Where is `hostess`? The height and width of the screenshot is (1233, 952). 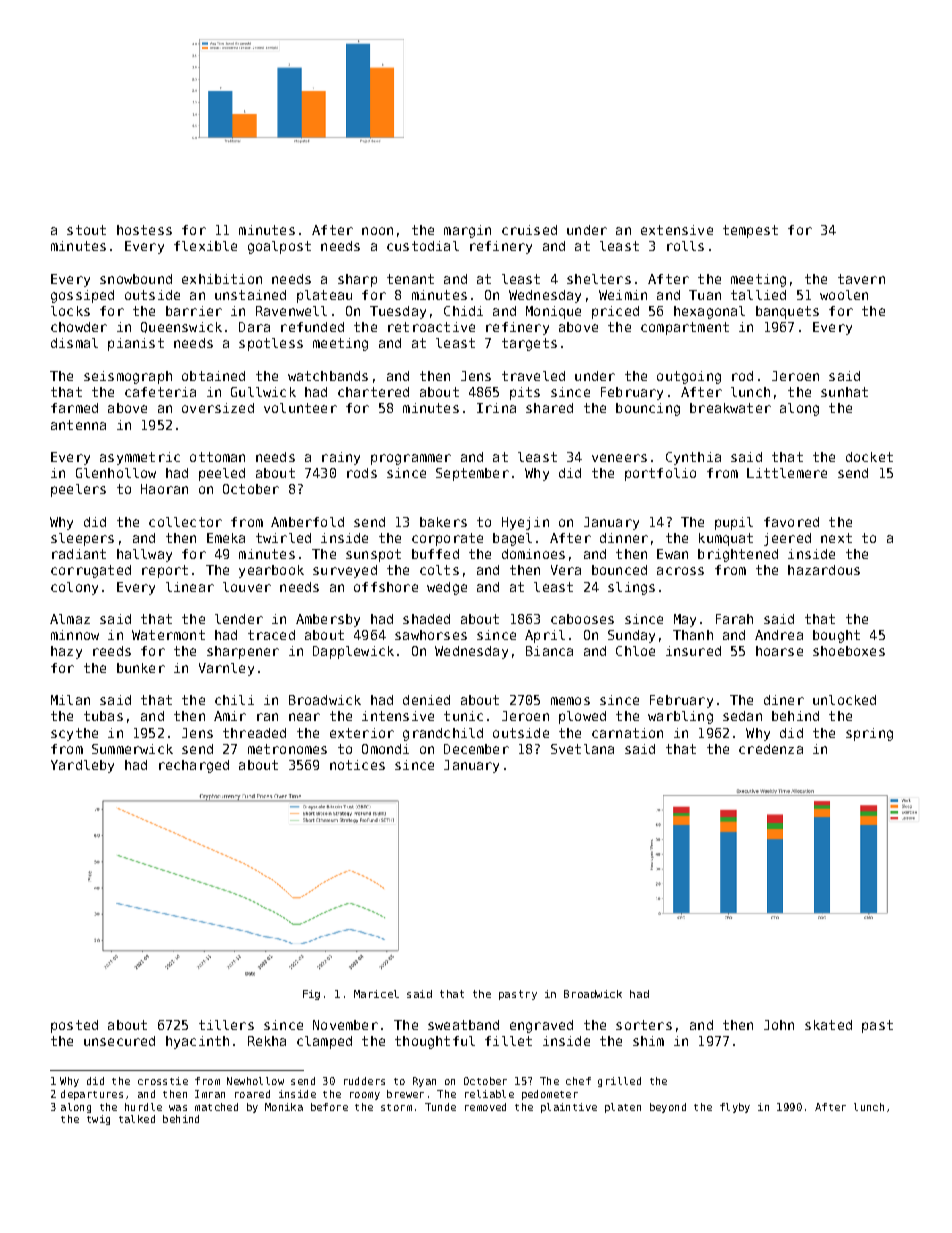 hostess is located at coordinates (144, 230).
